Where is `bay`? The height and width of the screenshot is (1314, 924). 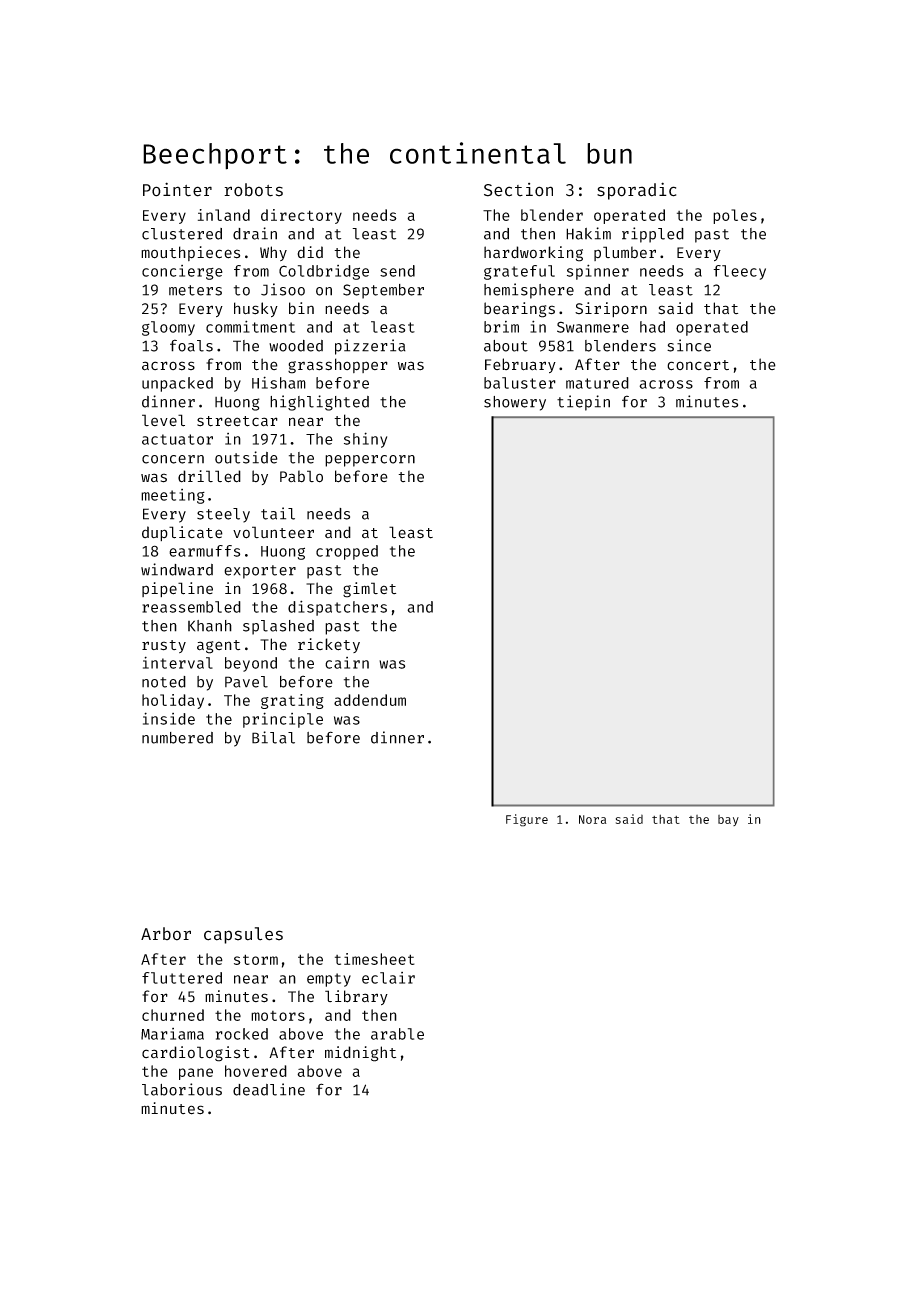
bay is located at coordinates (728, 820).
